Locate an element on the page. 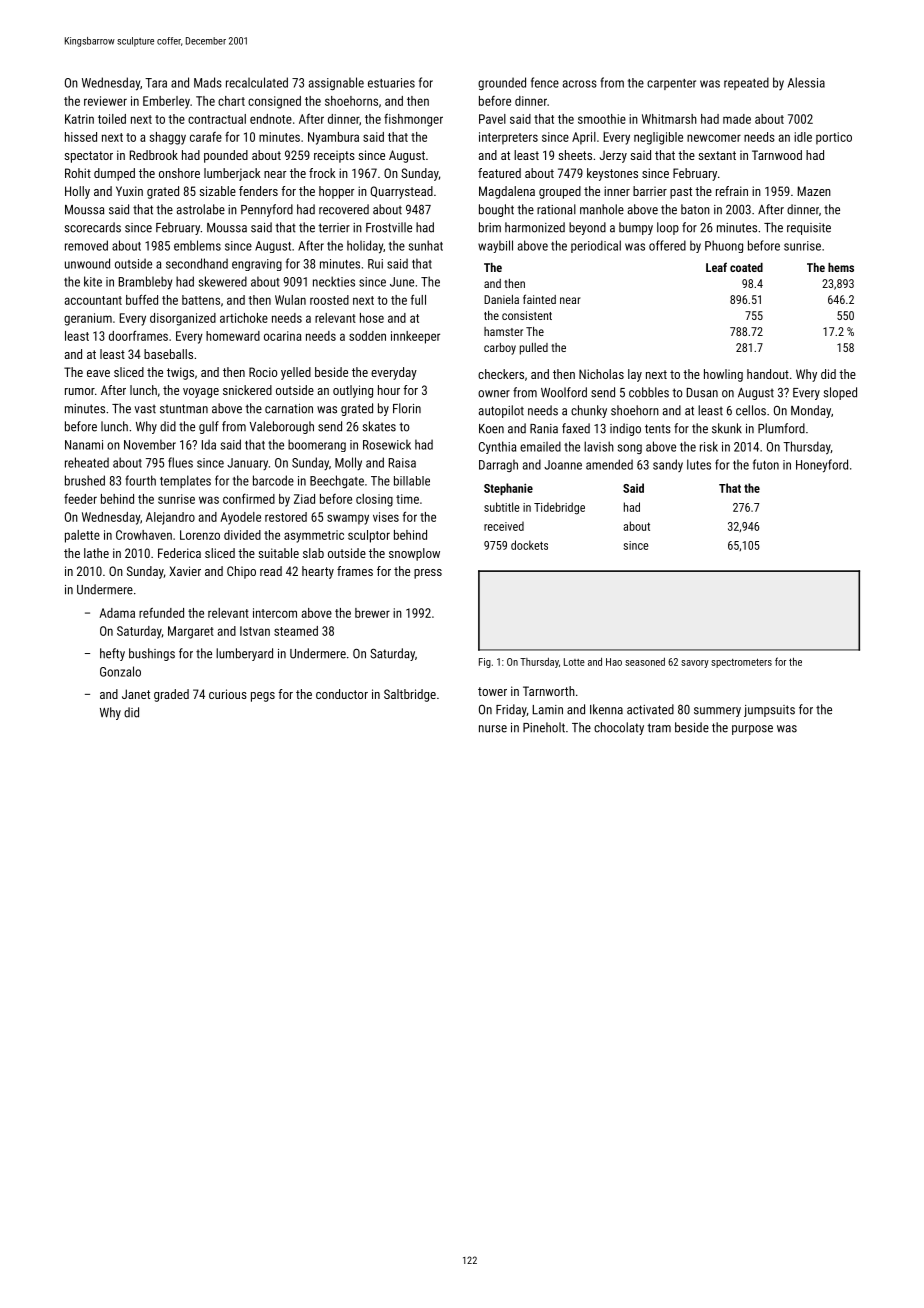 The height and width of the image is (1308, 924). Lotte is located at coordinates (574, 662).
